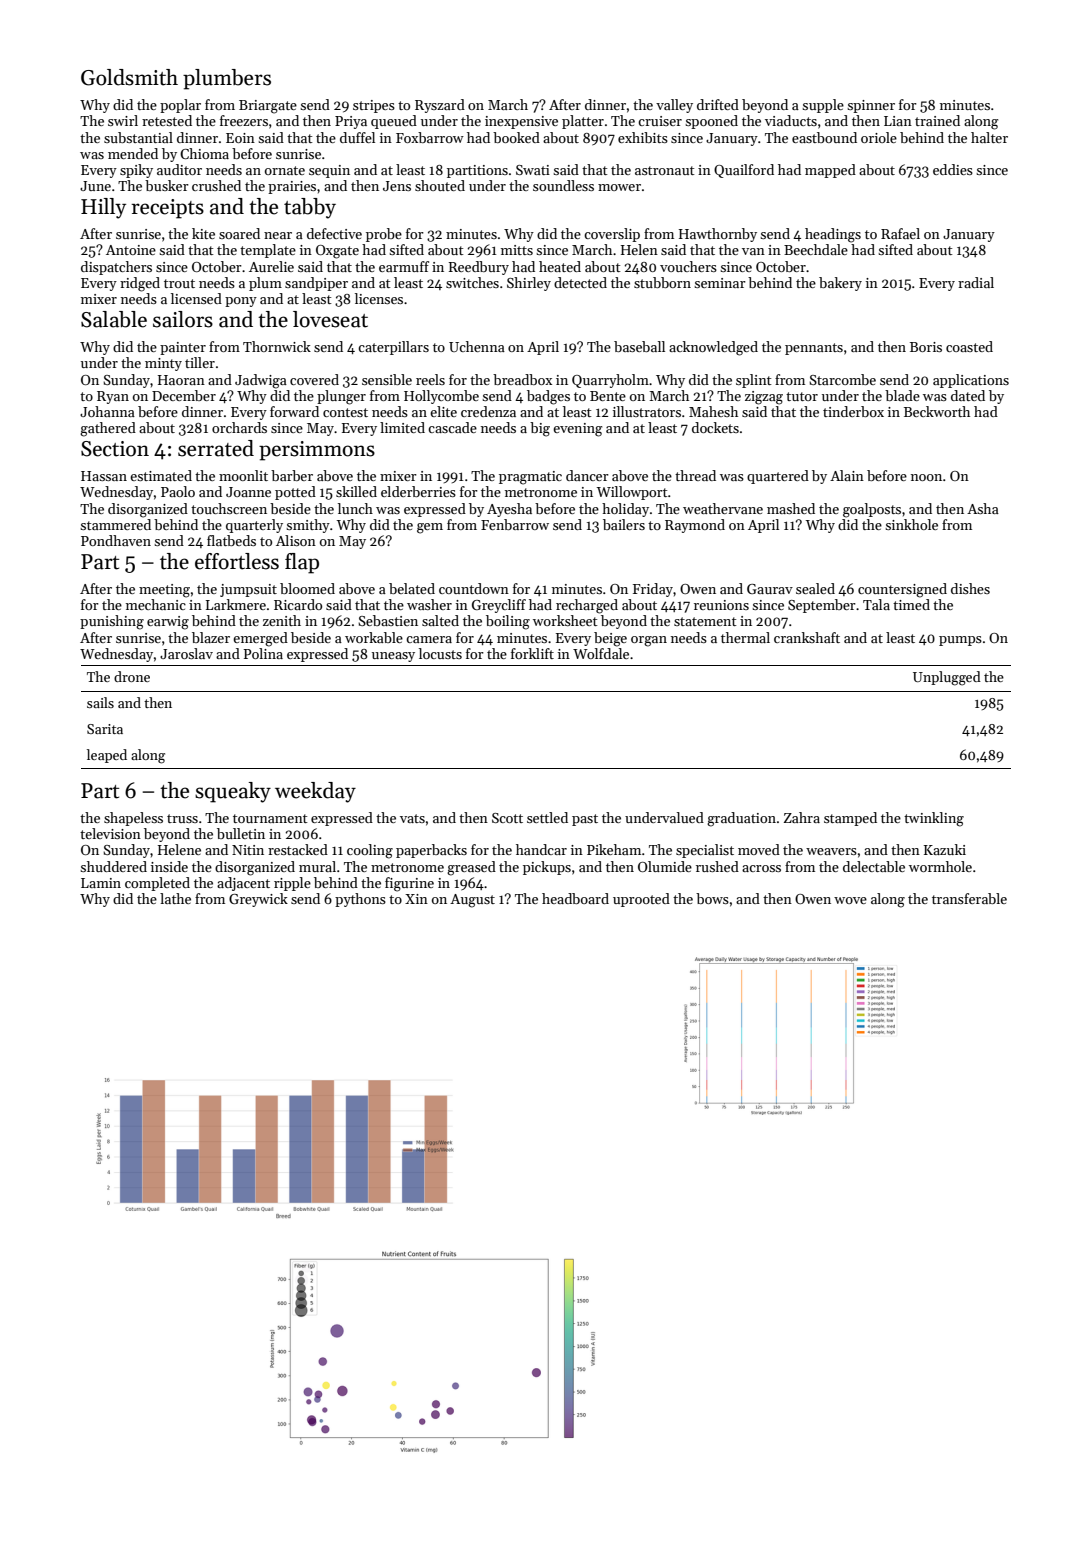 The width and height of the screenshot is (1091, 1543). Describe the element at coordinates (840, 284) in the screenshot. I see `bakery` at that location.
